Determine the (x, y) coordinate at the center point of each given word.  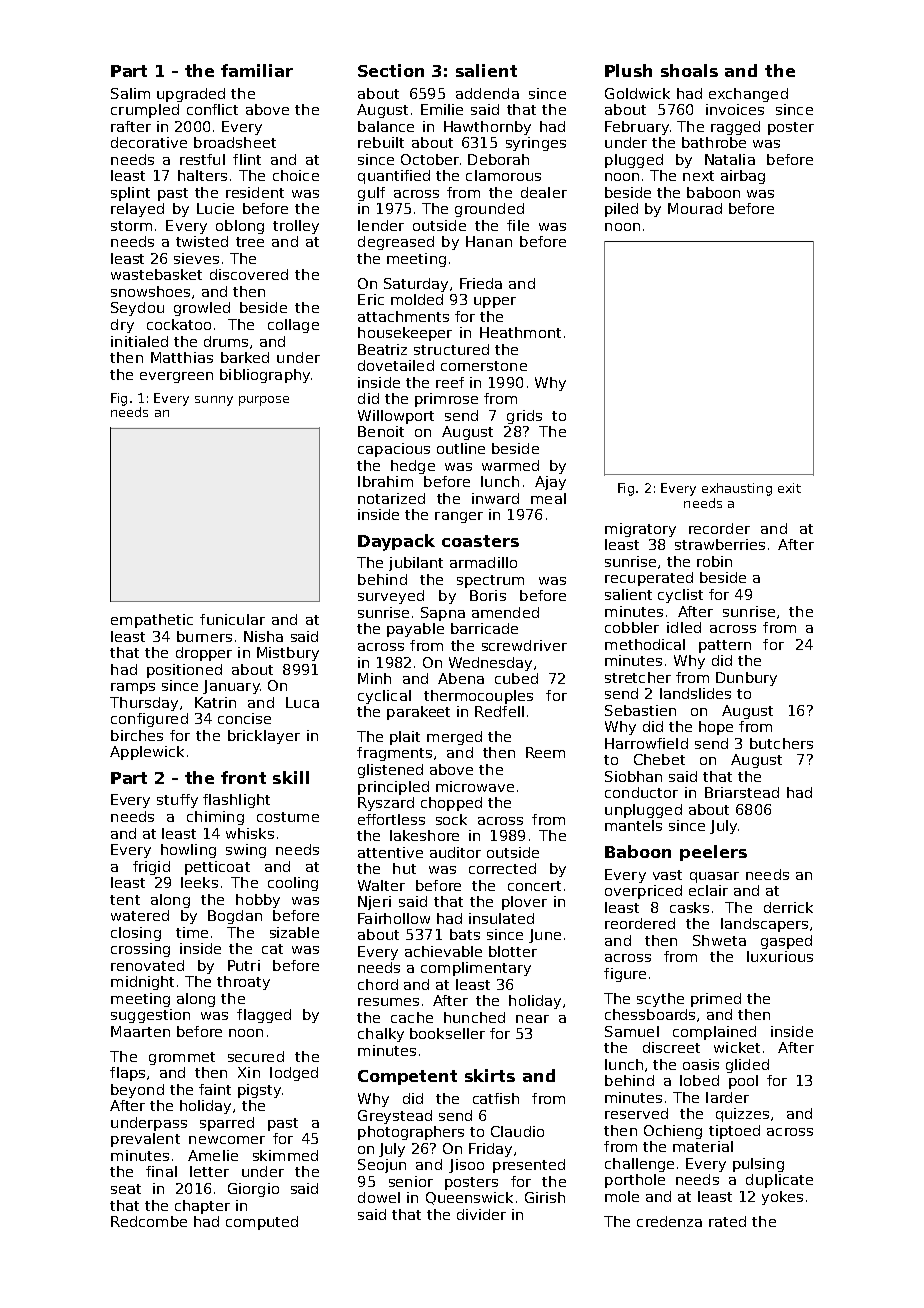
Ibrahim (385, 481)
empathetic (152, 621)
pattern (725, 646)
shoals (689, 70)
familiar (257, 70)
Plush (628, 70)
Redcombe (149, 1221)
